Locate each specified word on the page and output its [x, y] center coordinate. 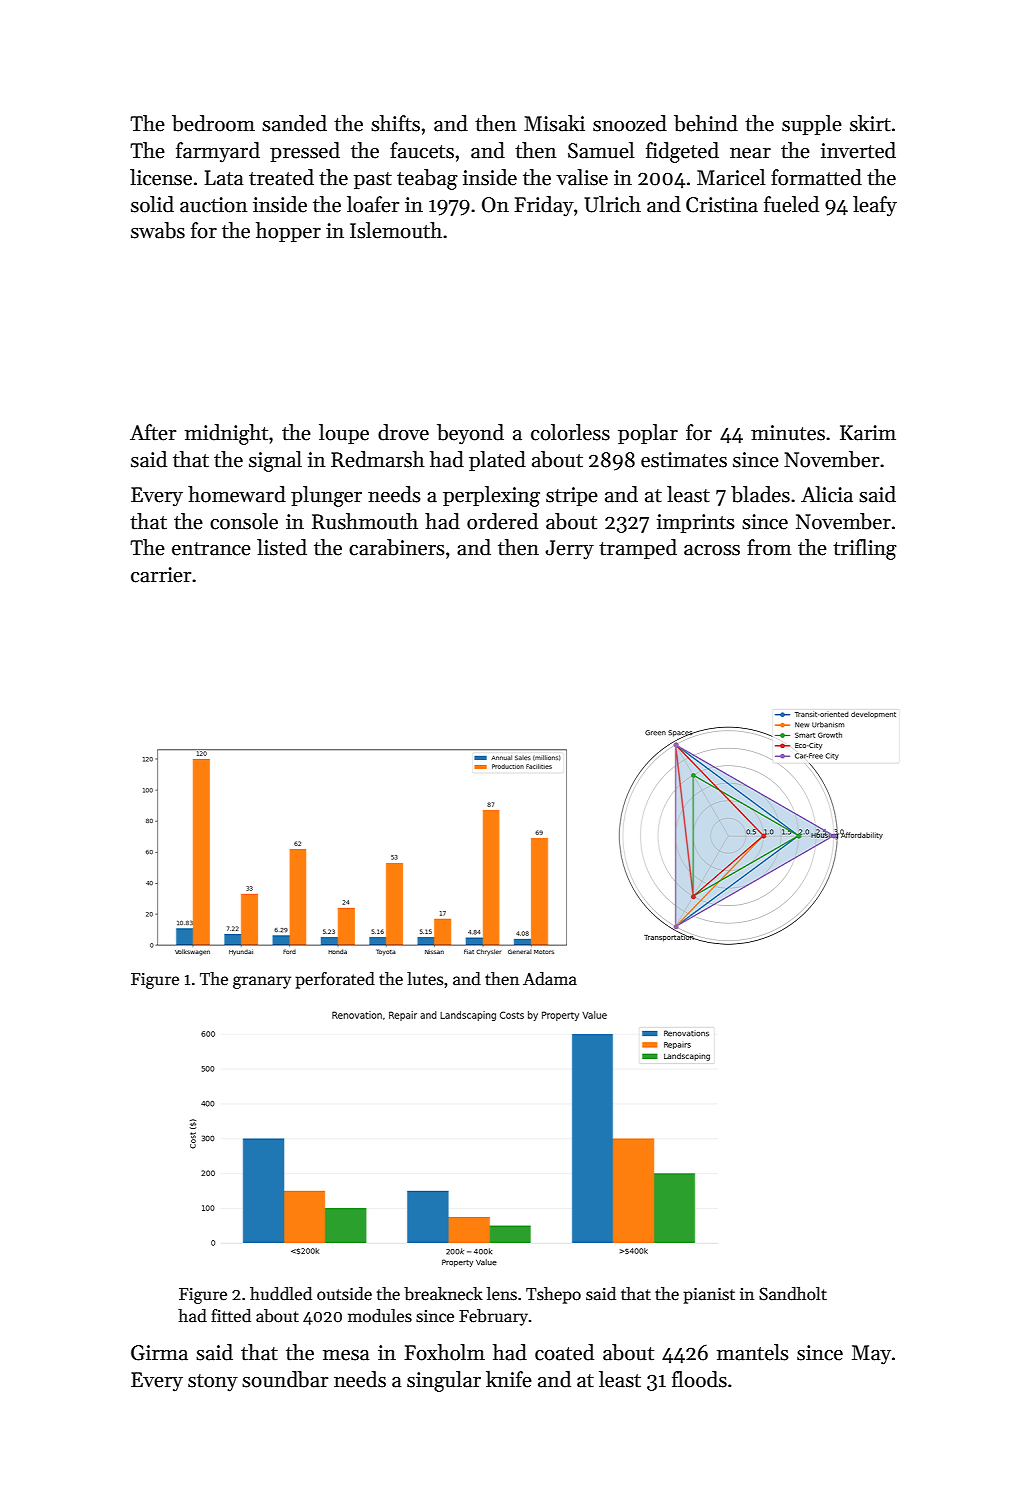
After [153, 432]
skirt [870, 123]
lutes [425, 979]
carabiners [397, 547]
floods [699, 1379]
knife [509, 1379]
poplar [648, 434]
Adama [550, 979]
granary [262, 982]
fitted [231, 1316]
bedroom [213, 123]
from [769, 547]
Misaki [554, 123]
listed [282, 547]
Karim [868, 433]
